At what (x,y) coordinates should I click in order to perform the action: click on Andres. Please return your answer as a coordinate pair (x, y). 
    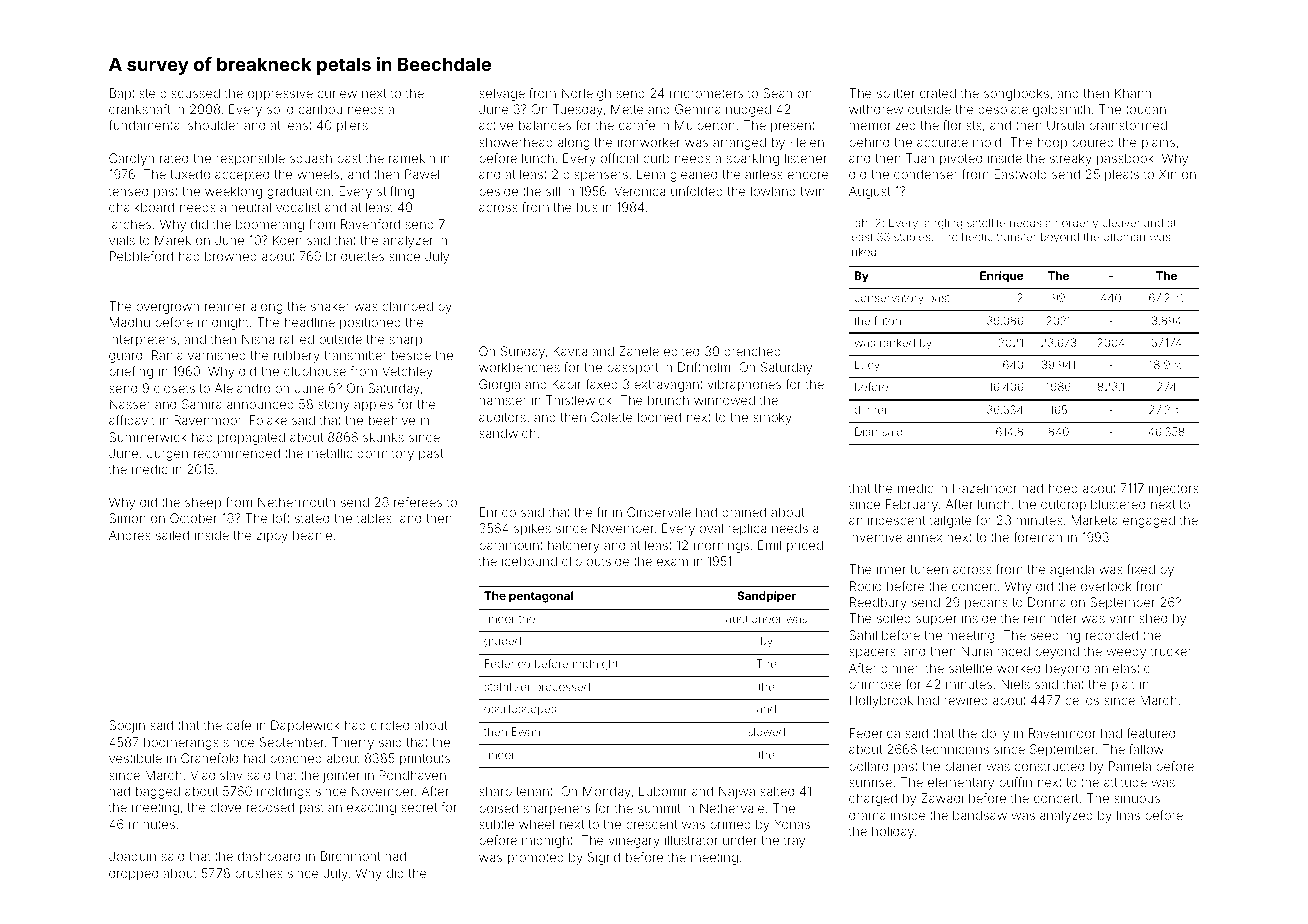
    Looking at the image, I should click on (130, 535).
